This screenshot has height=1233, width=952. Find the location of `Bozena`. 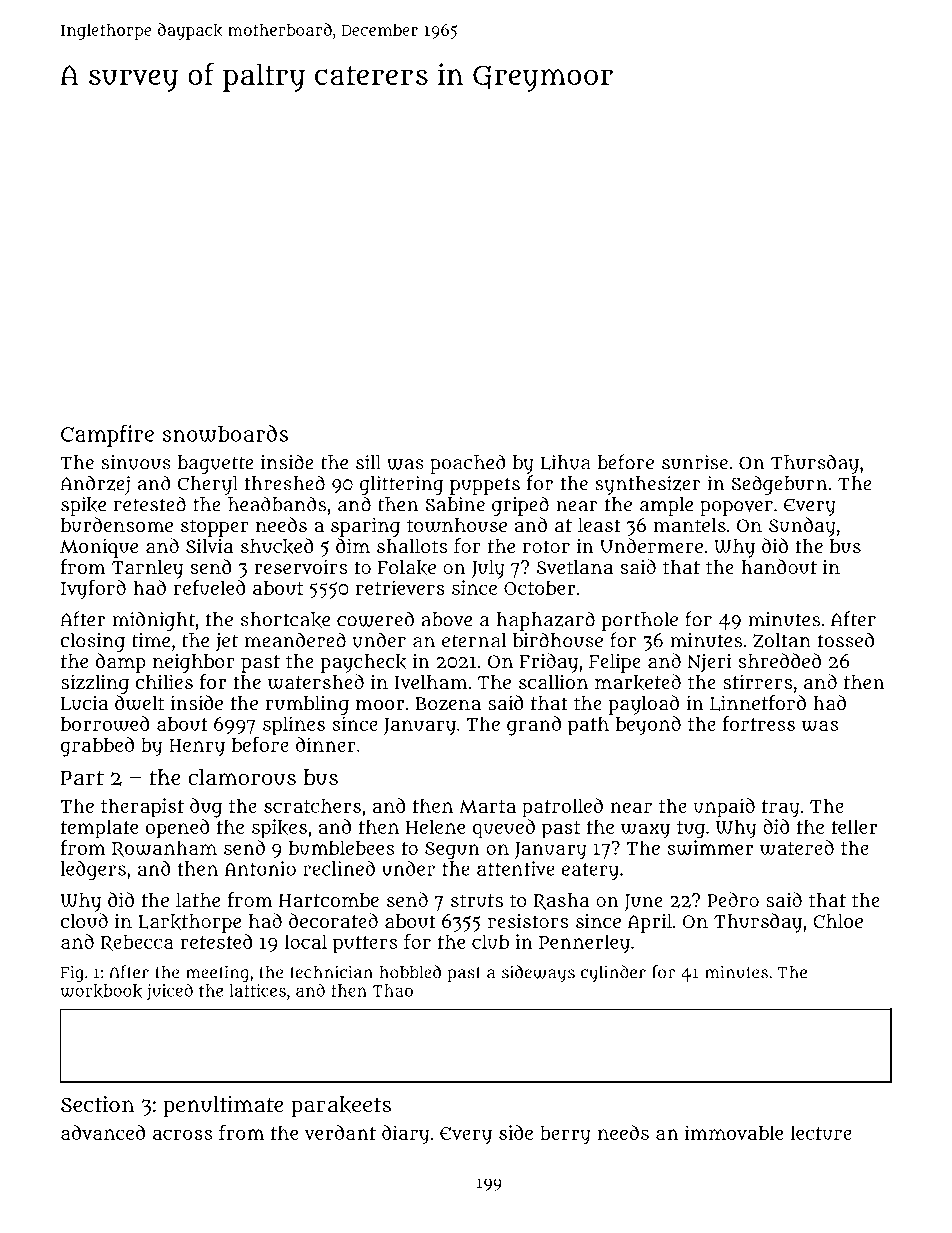

Bozena is located at coordinates (448, 704).
